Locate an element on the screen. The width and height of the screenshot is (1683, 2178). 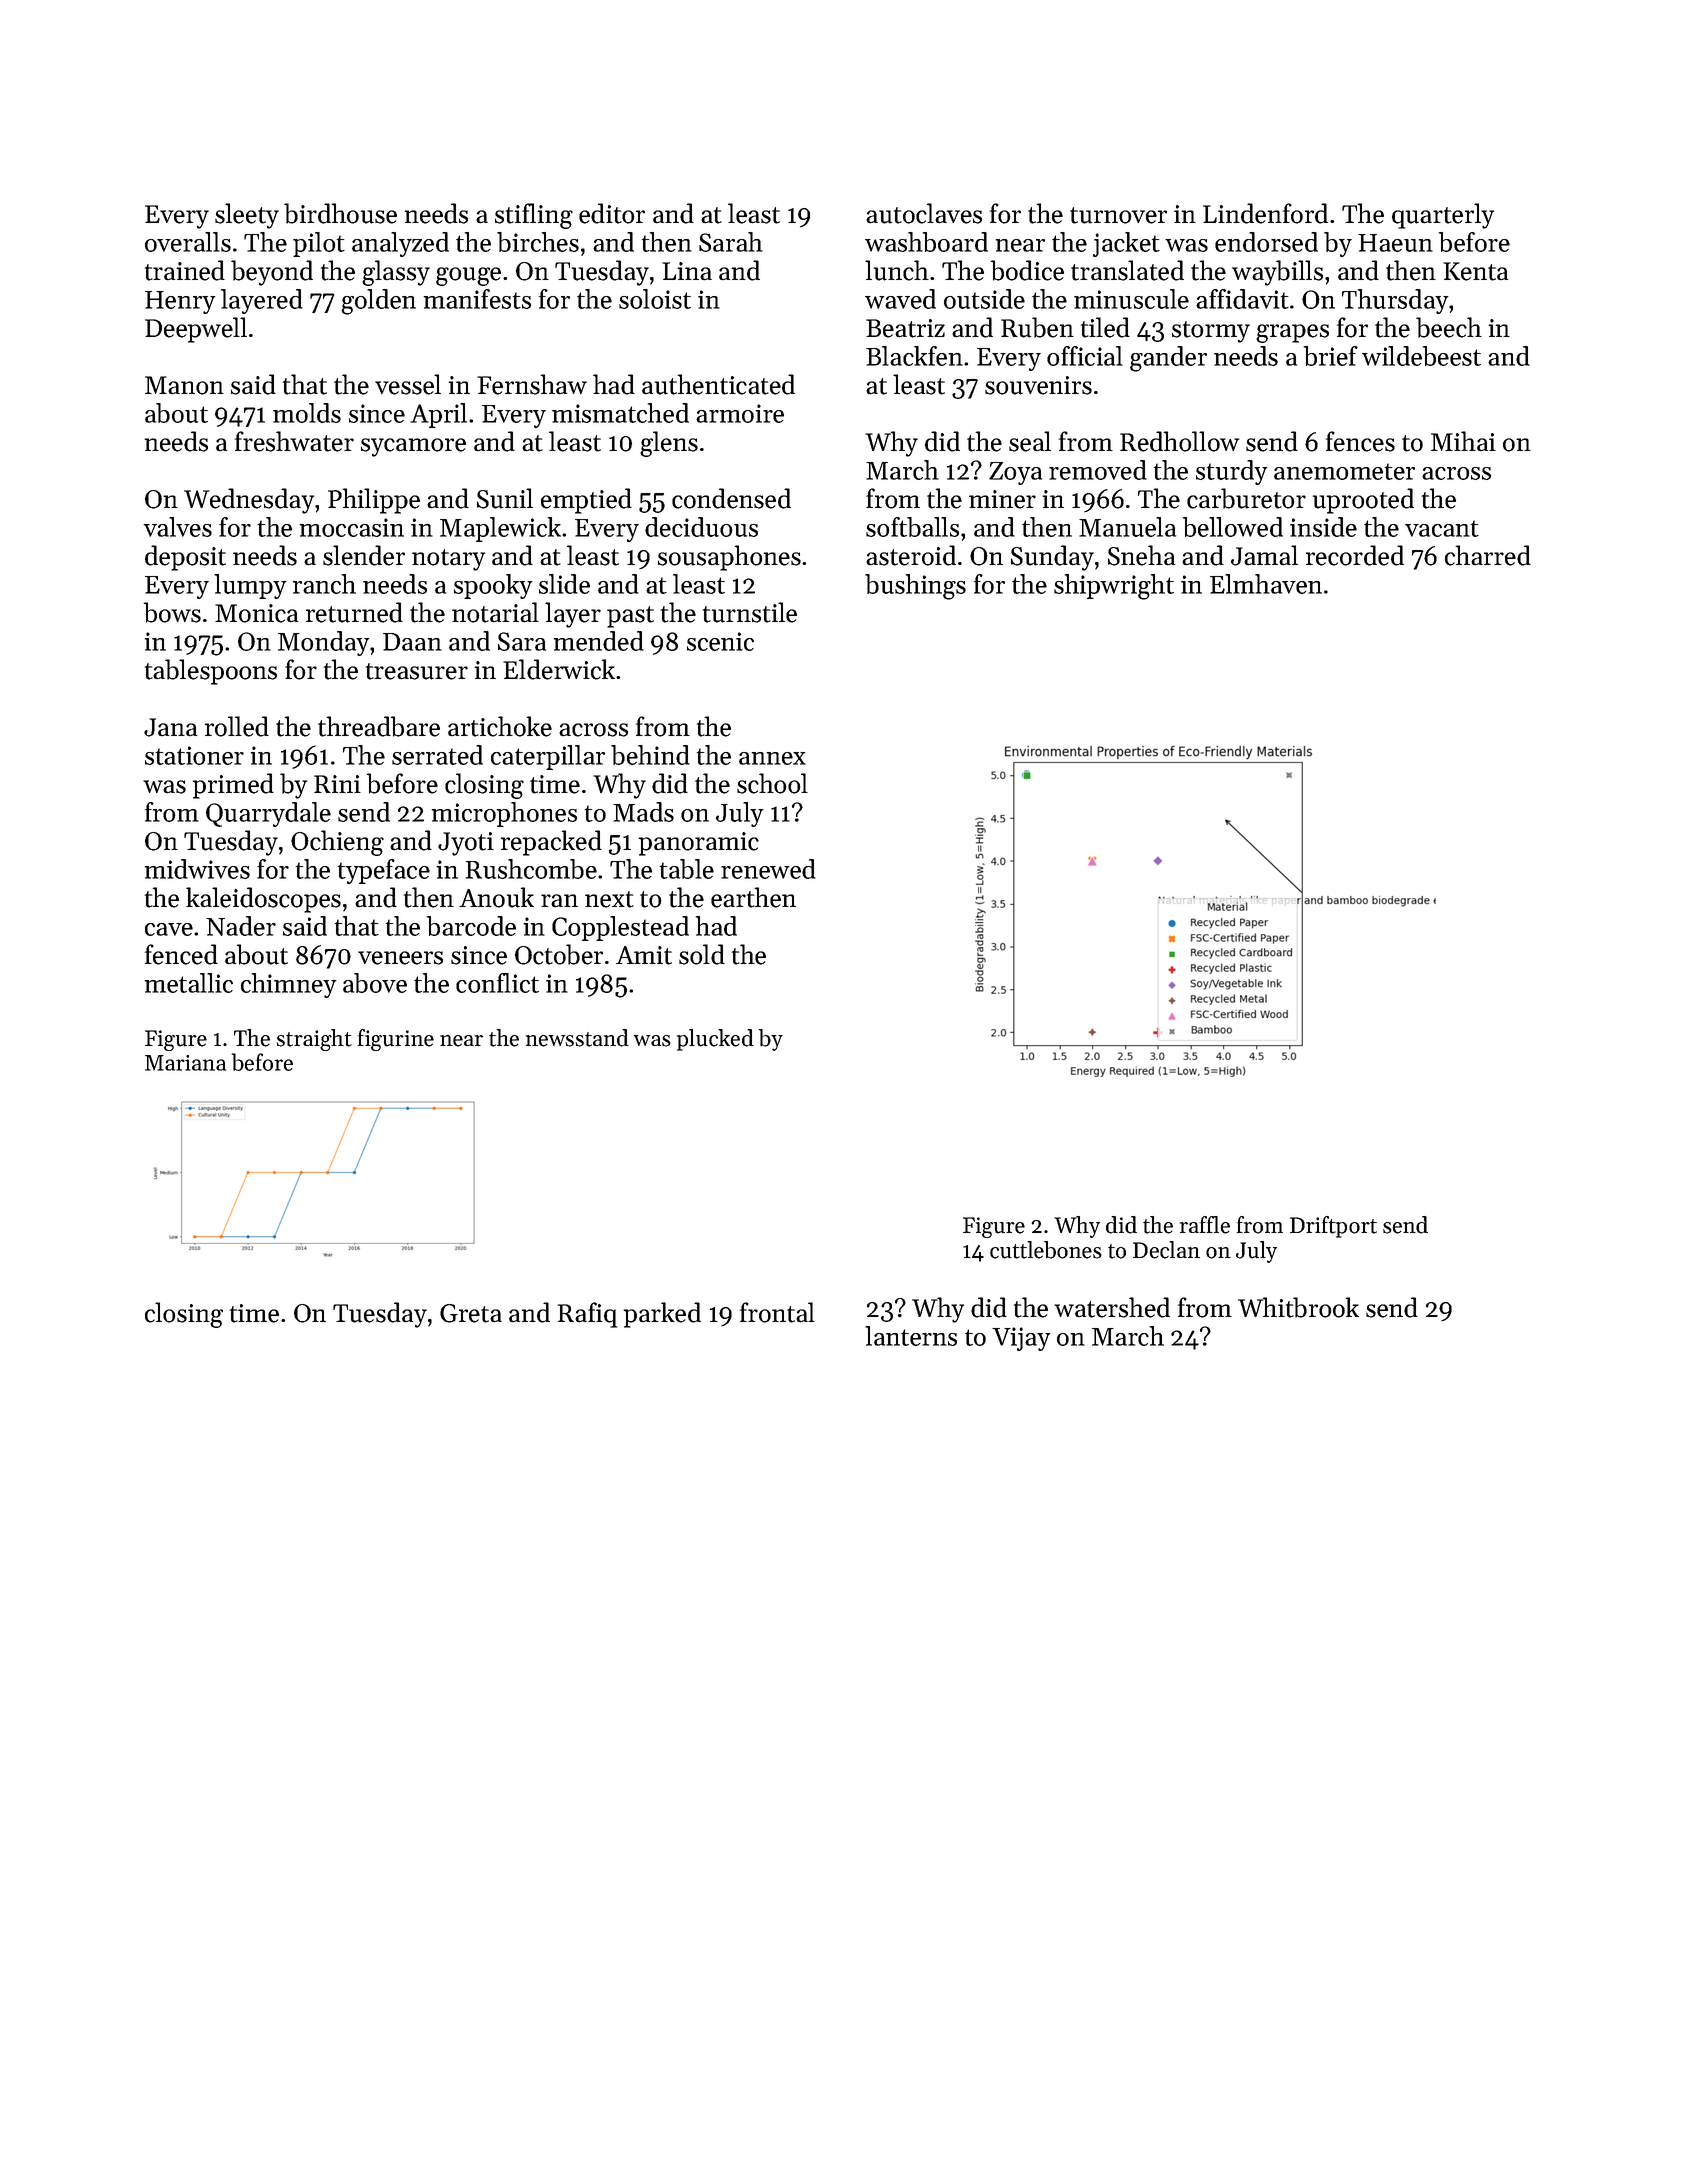
typeface is located at coordinates (384, 871).
